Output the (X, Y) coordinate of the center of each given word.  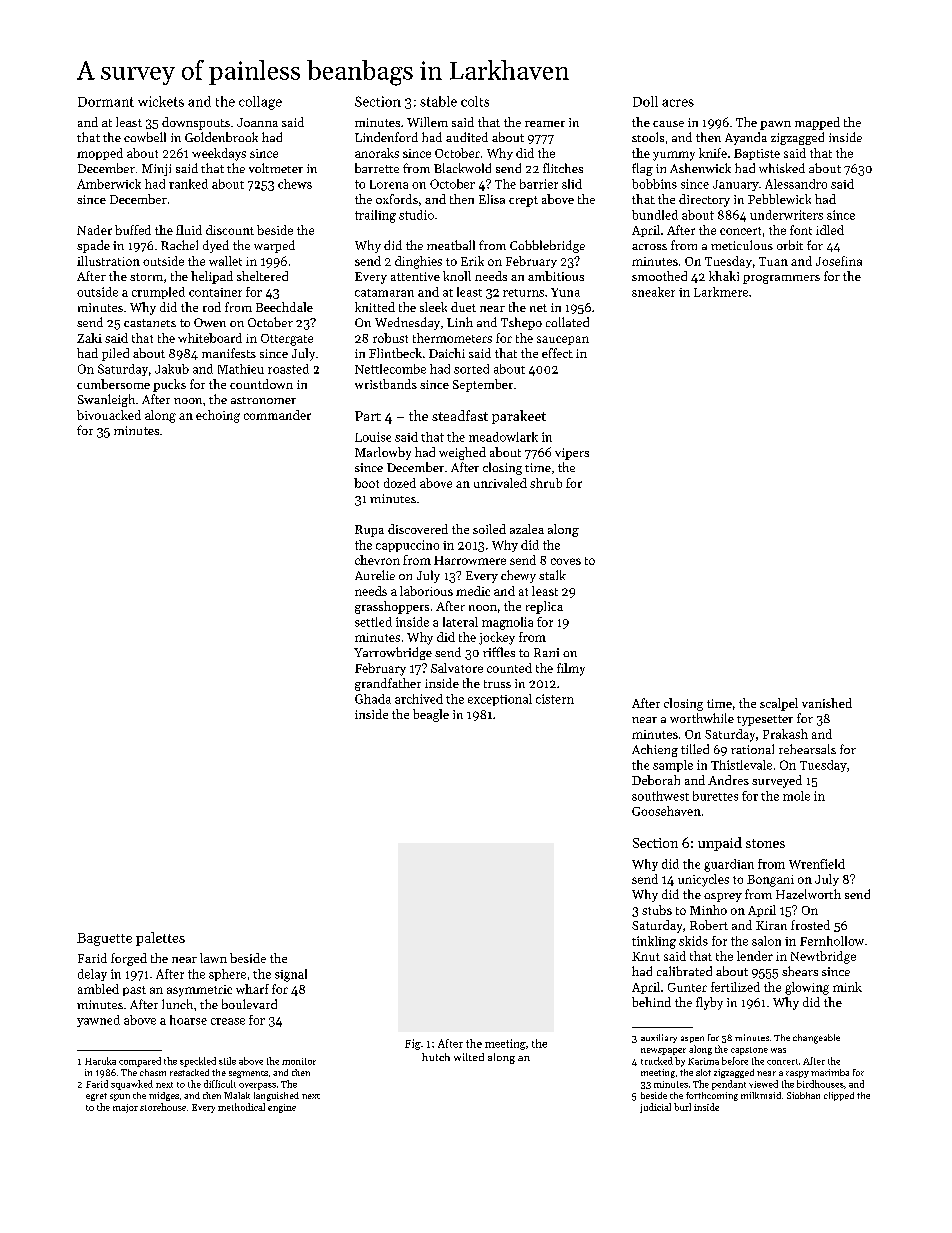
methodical (241, 1107)
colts (475, 101)
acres (678, 103)
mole (796, 796)
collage (260, 103)
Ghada (373, 699)
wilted (469, 1057)
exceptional (500, 700)
